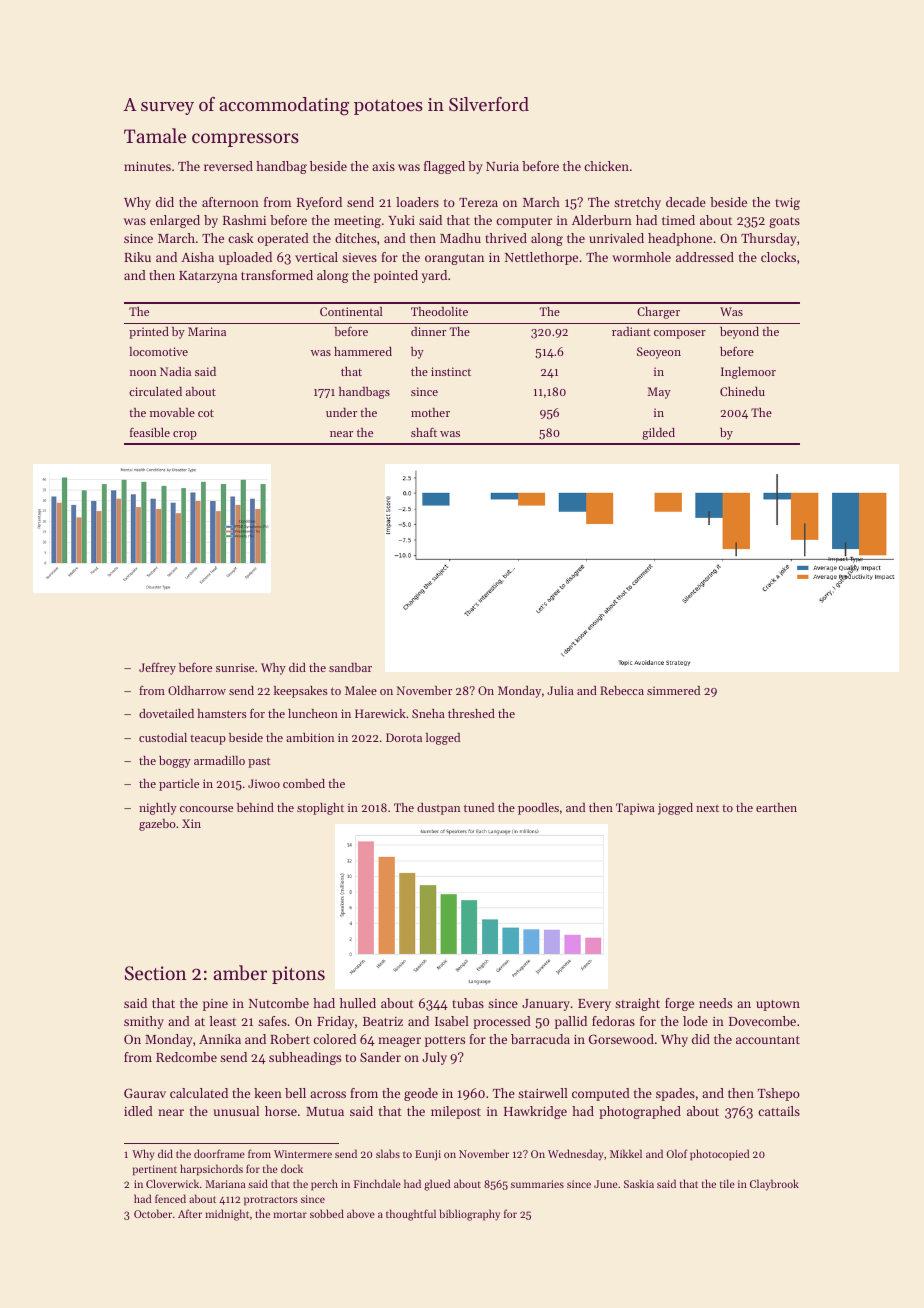 Image resolution: width=924 pixels, height=1308 pixels. Describe the element at coordinates (156, 973) in the page. I see `Section` at that location.
